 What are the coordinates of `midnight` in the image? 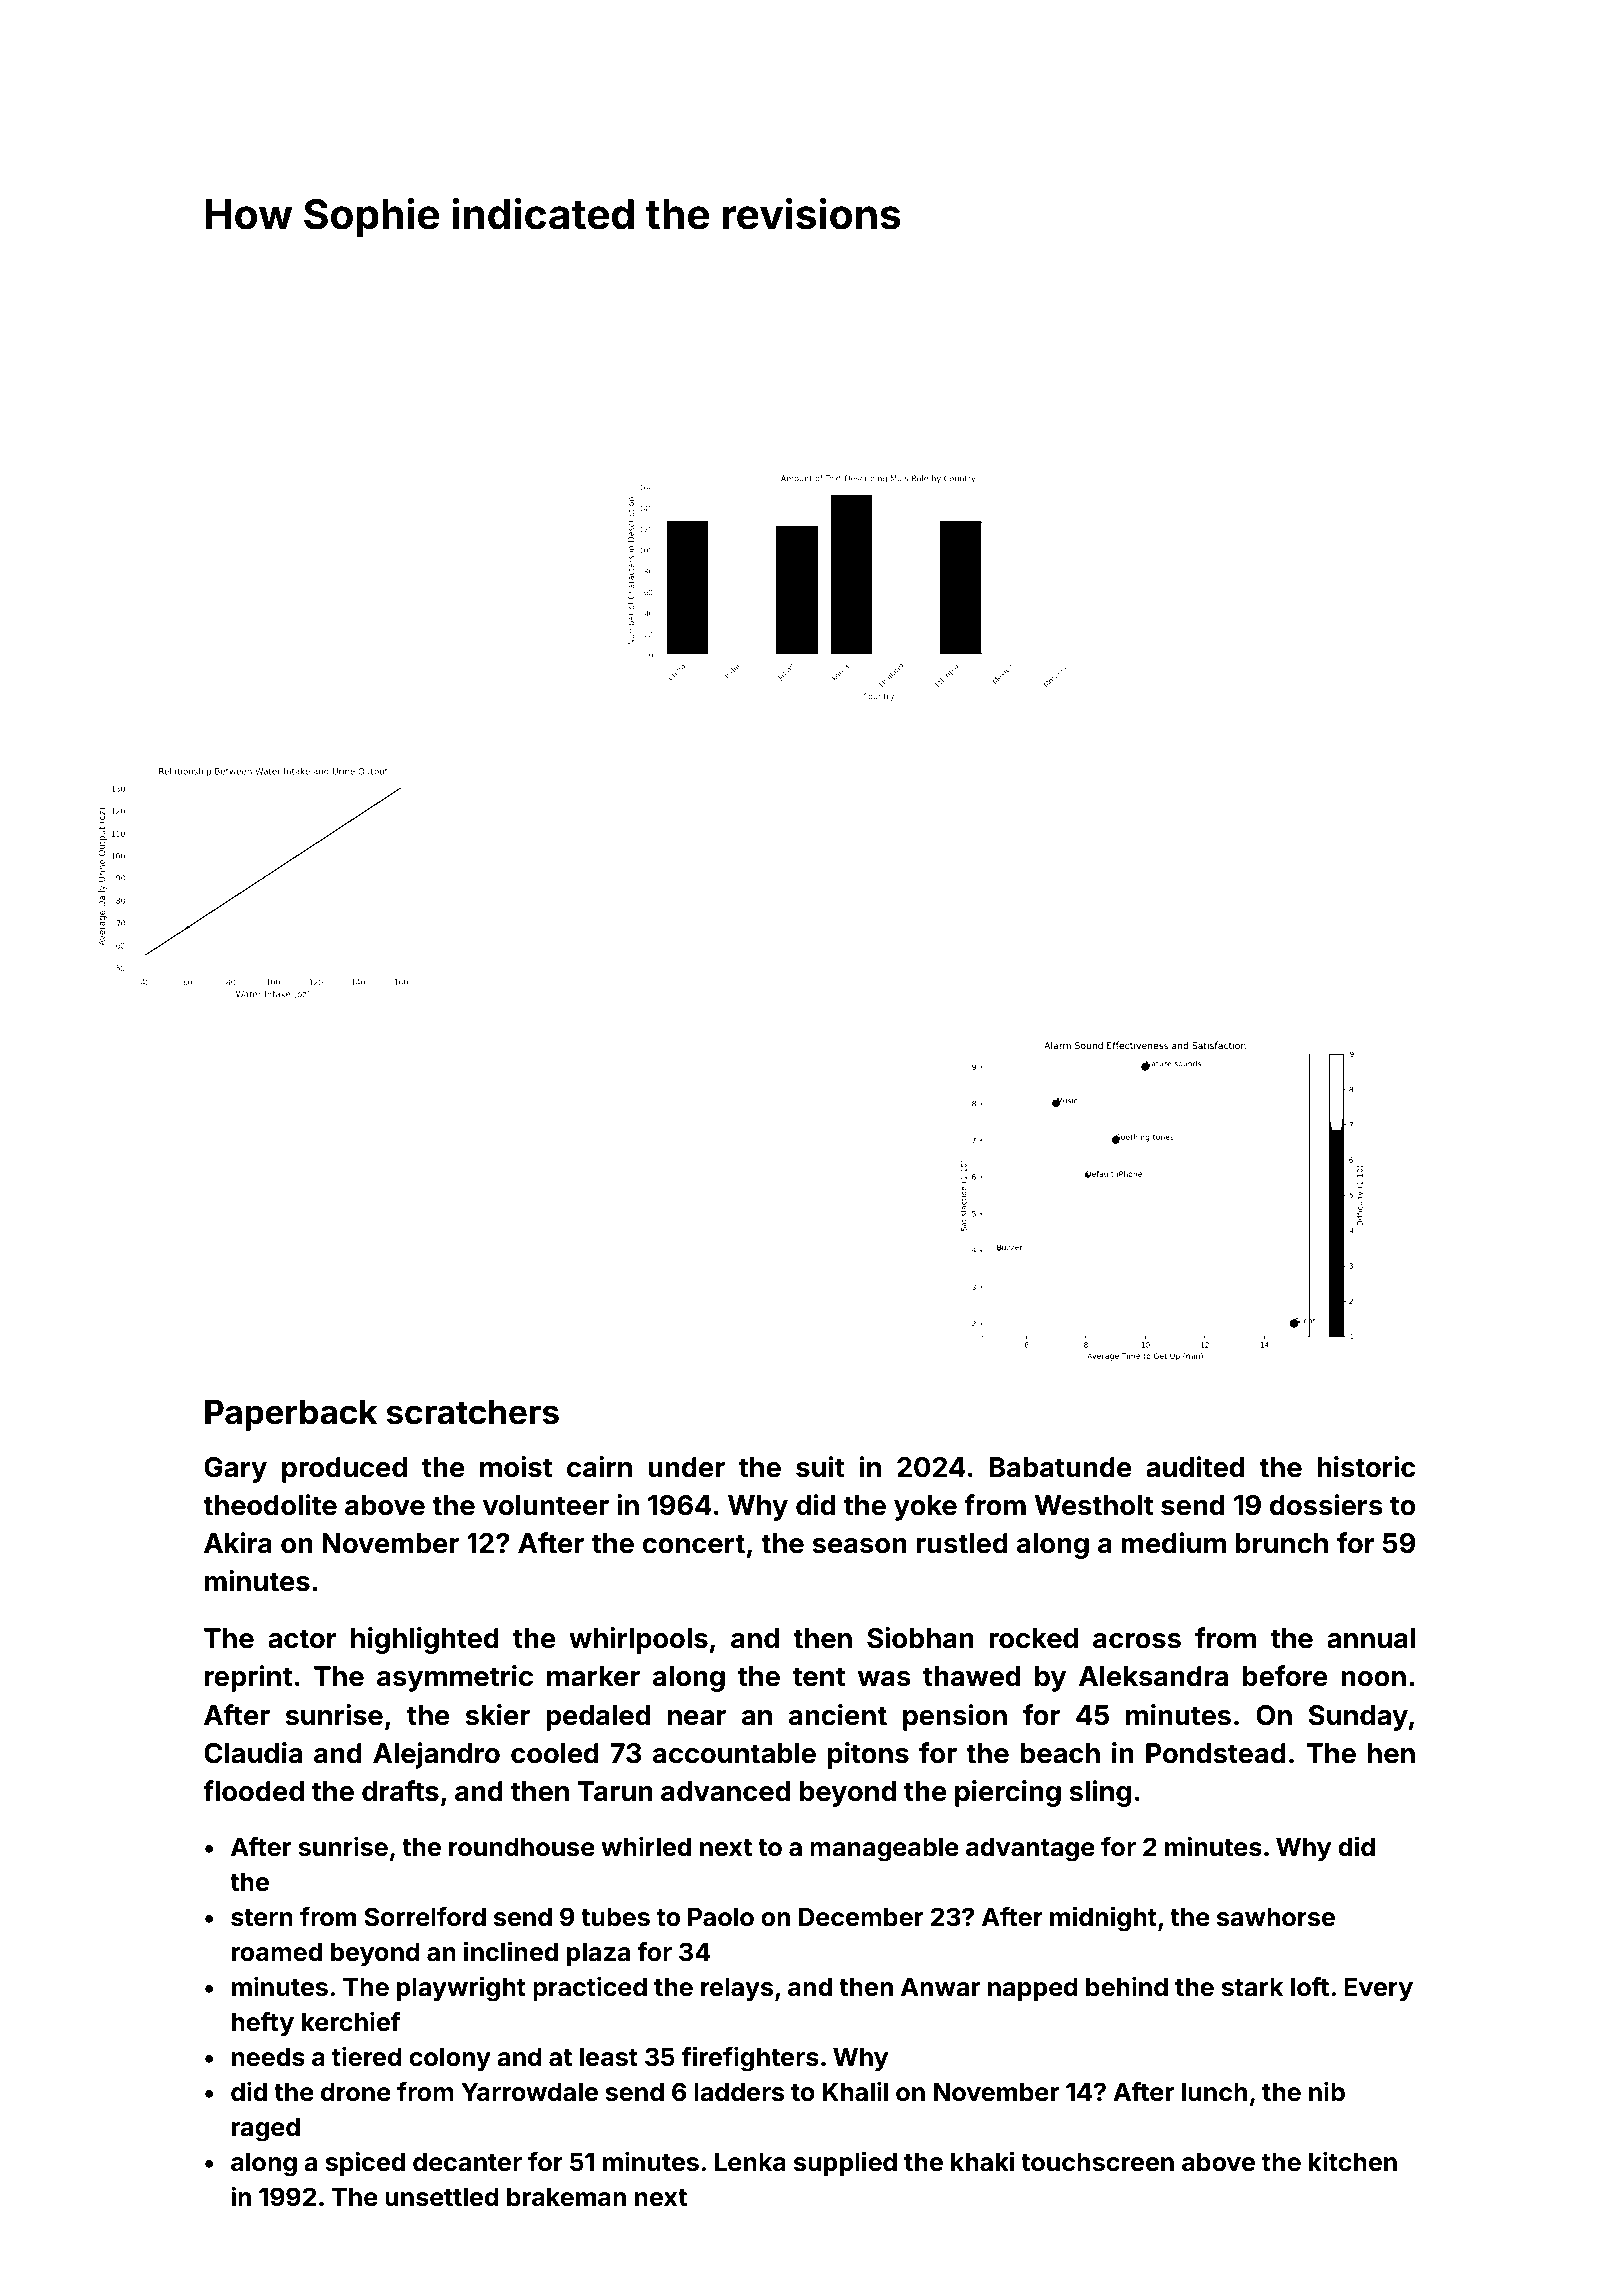 It's located at (1103, 1919).
